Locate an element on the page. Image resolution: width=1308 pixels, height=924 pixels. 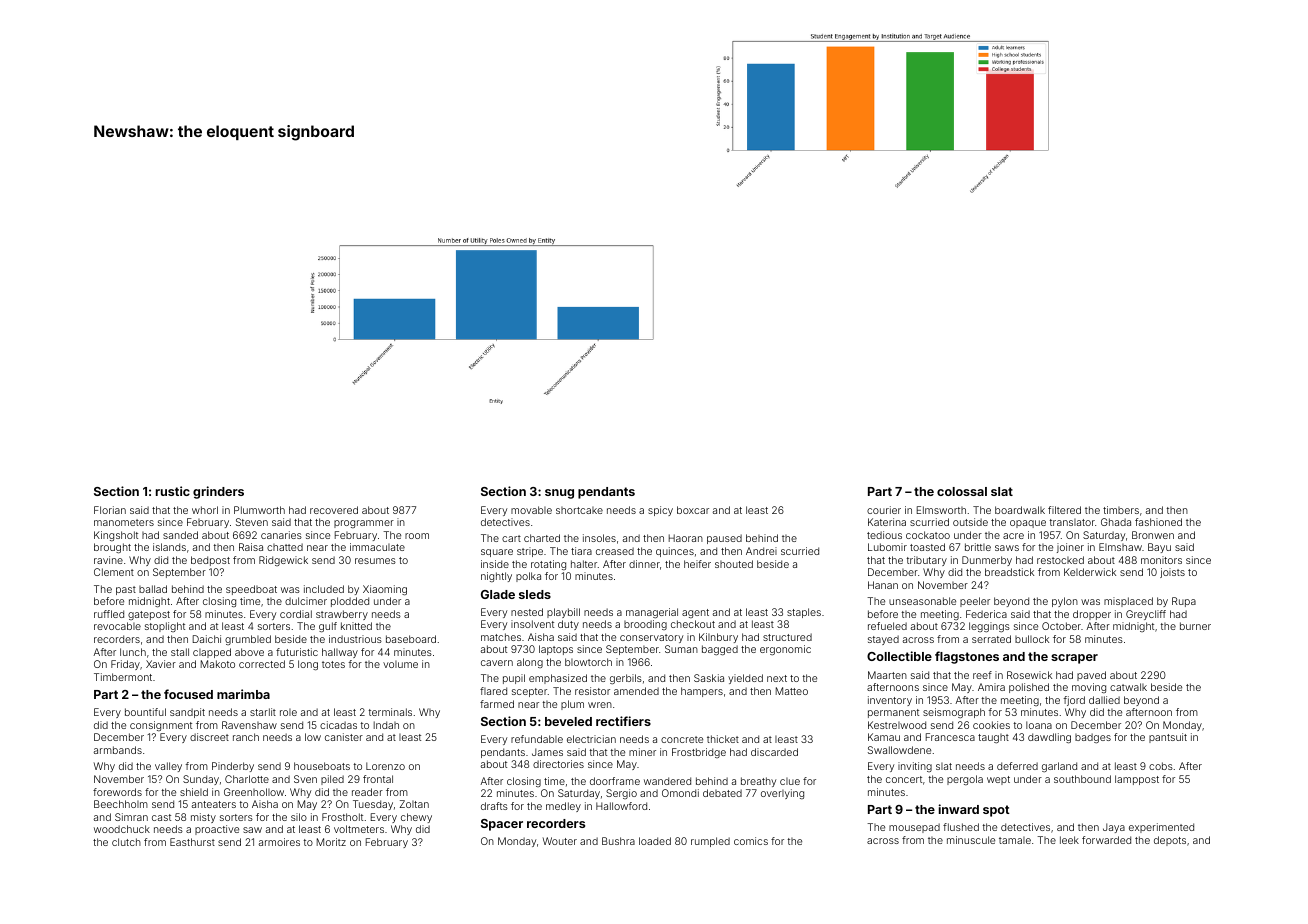
dallied is located at coordinates (1104, 700).
